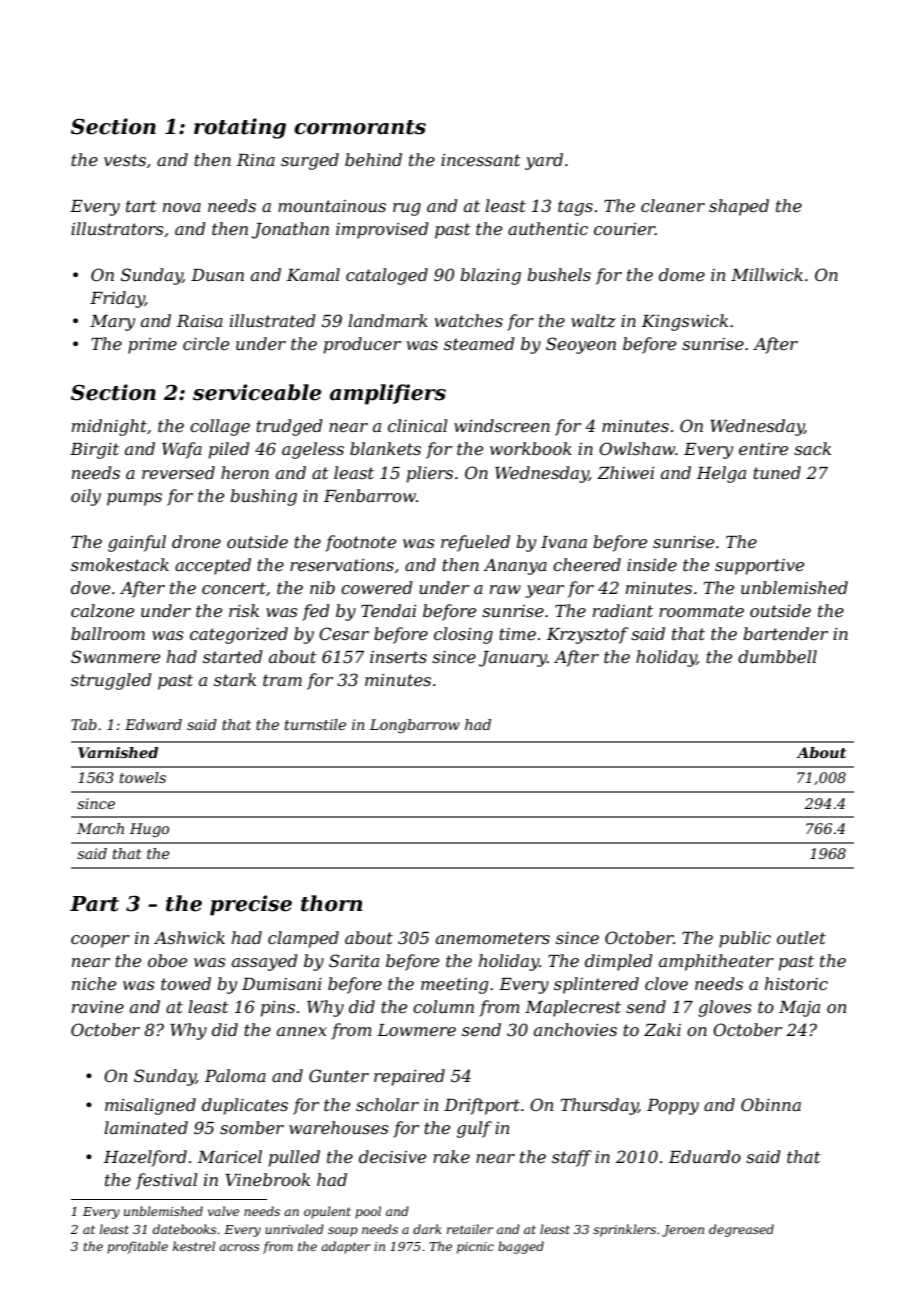  What do you see at coordinates (117, 299) in the page?
I see `Friday` at bounding box center [117, 299].
